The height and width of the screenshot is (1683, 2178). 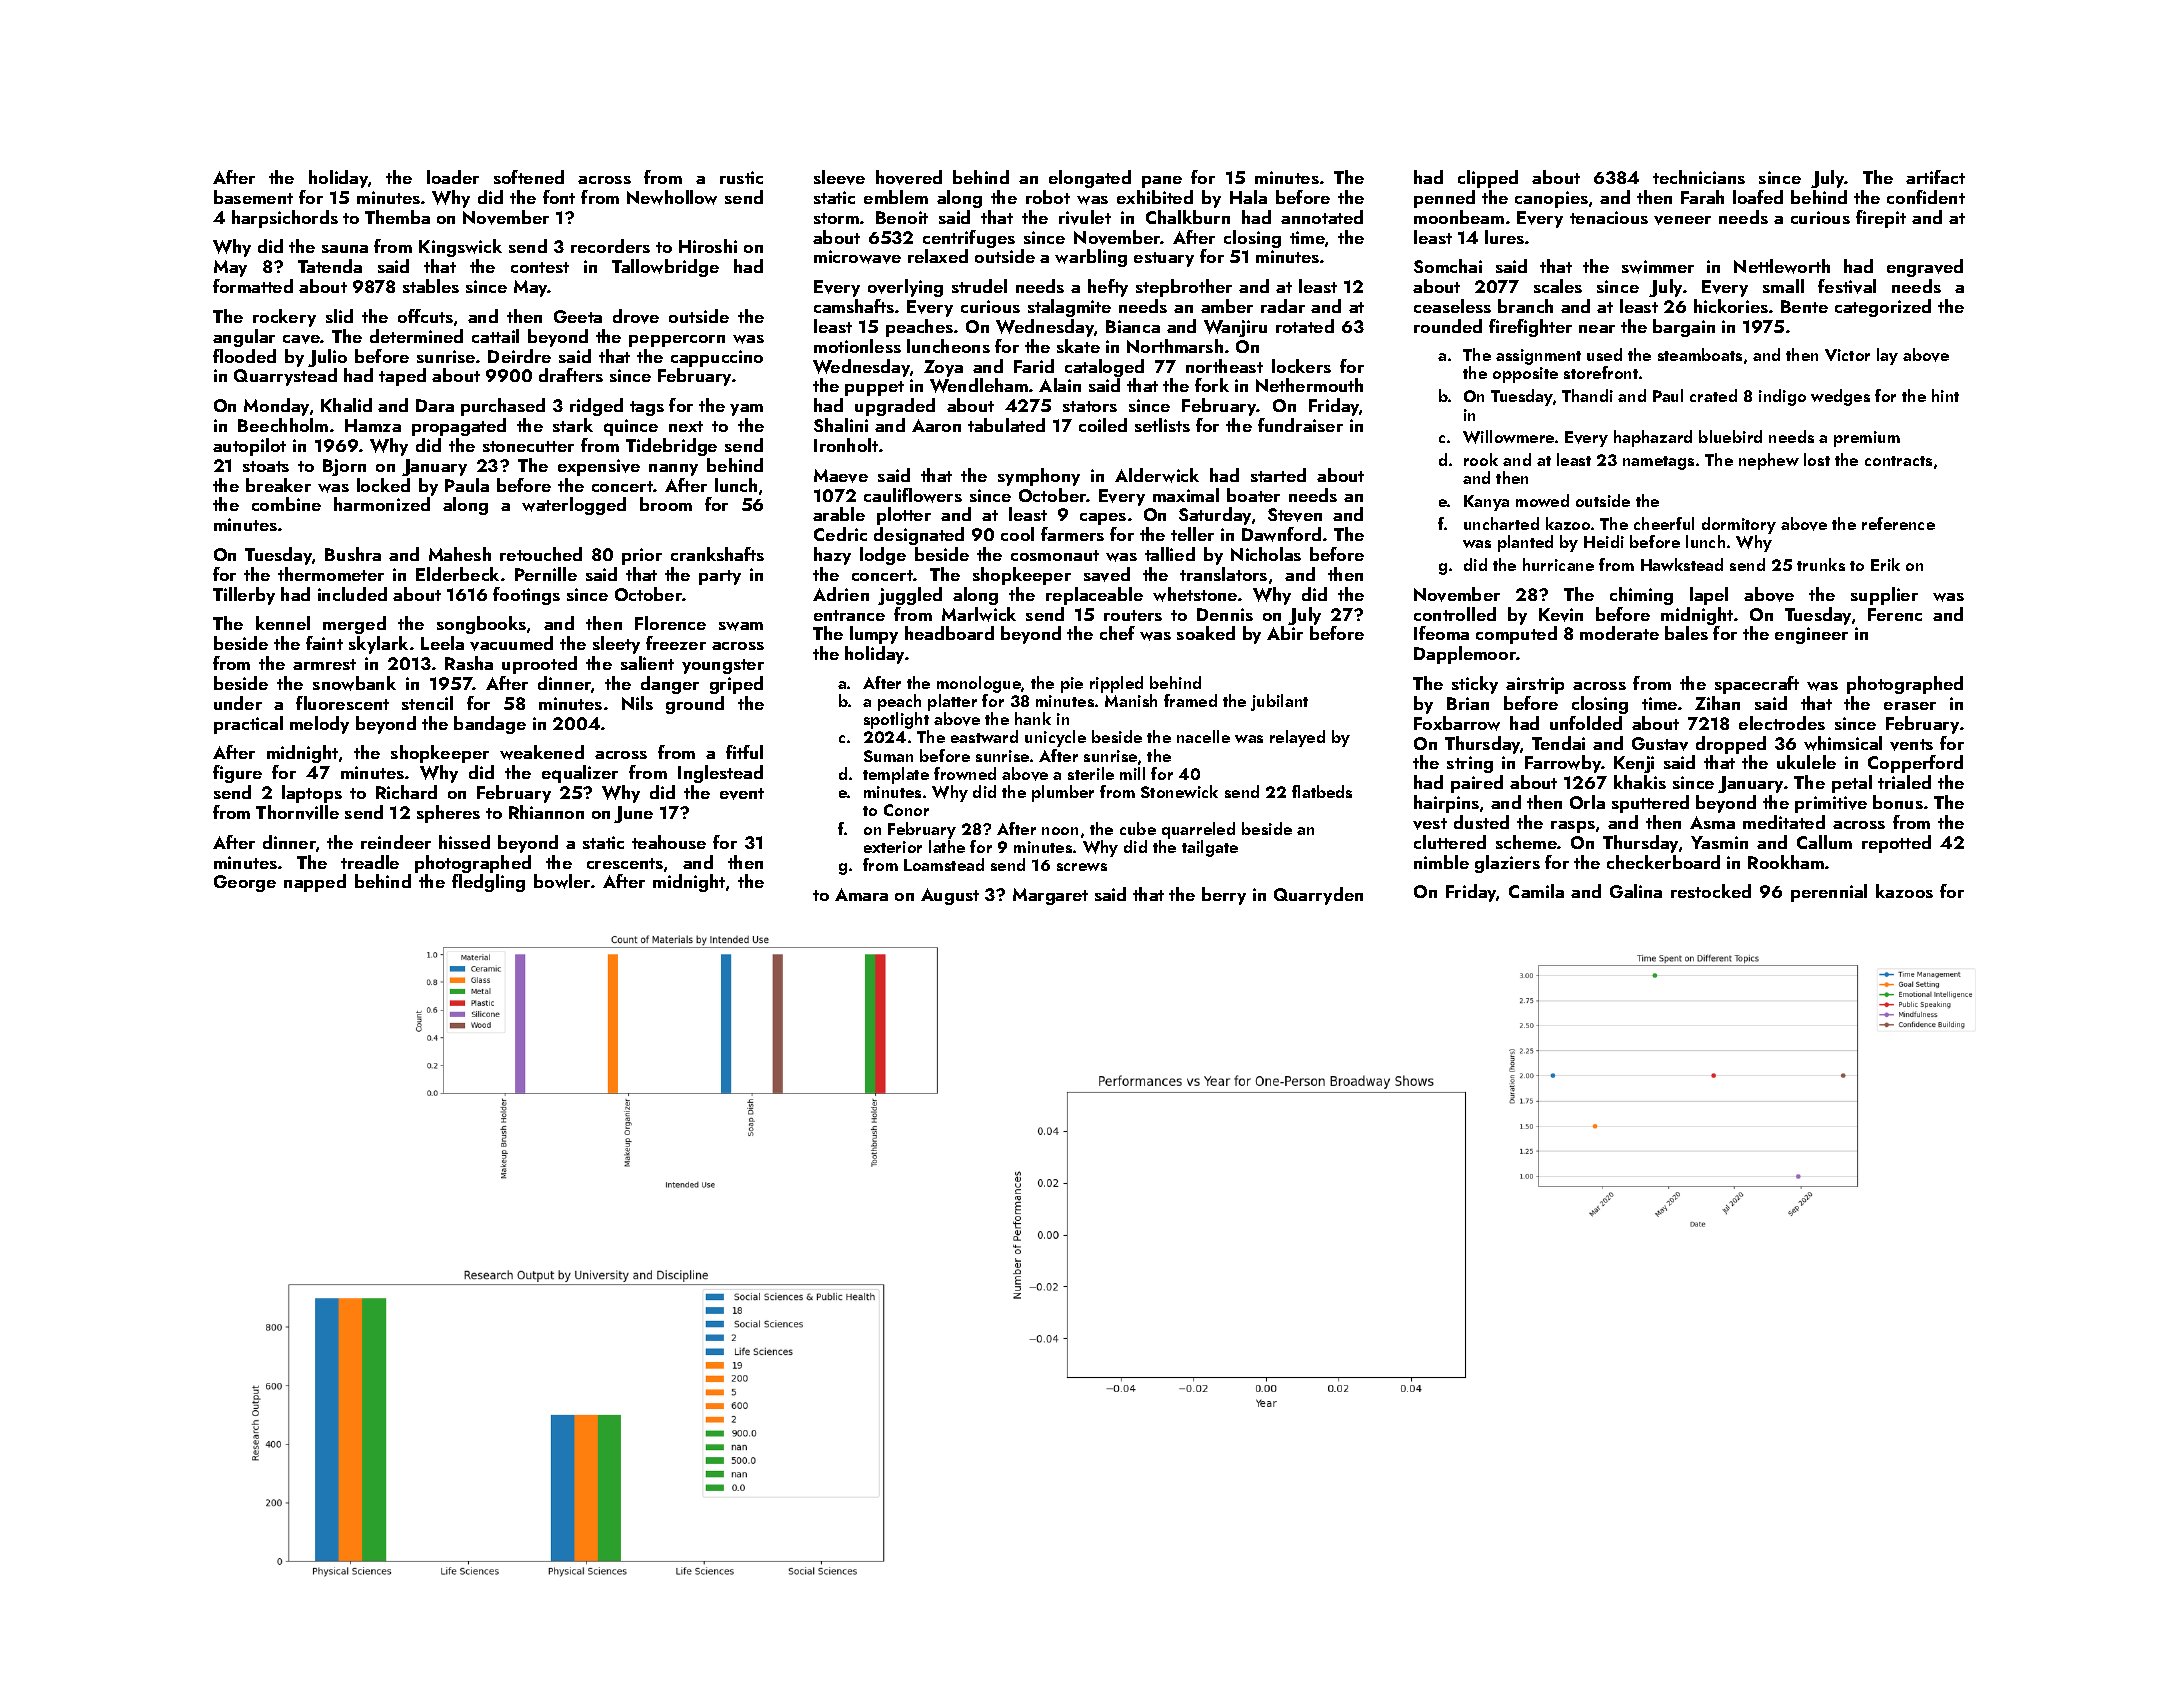 I want to click on near, so click(x=1597, y=329).
